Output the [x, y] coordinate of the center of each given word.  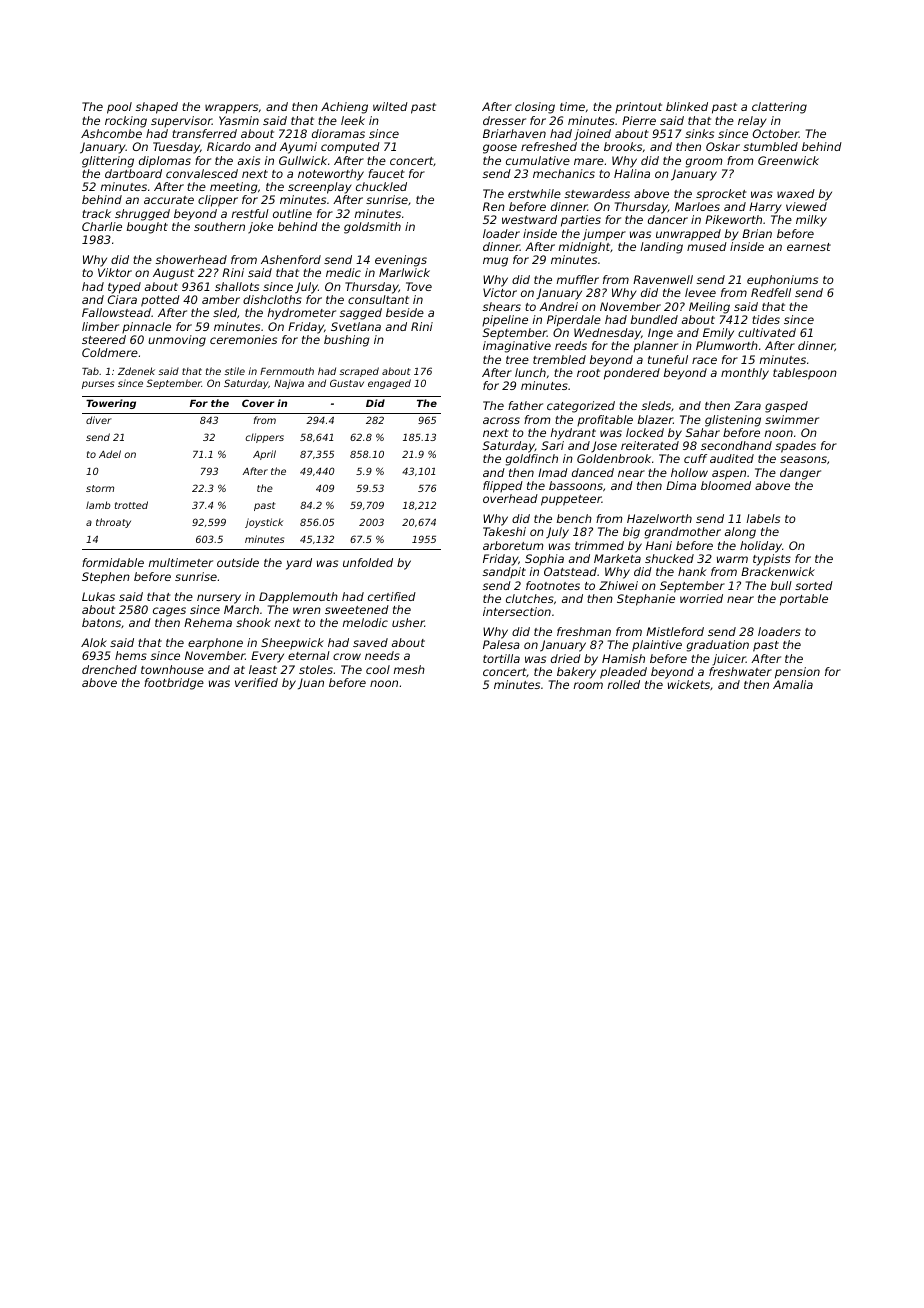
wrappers [231, 109]
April [264, 455]
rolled [624, 684]
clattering [779, 108]
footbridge [174, 684]
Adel [110, 454]
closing [535, 108]
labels [763, 518]
